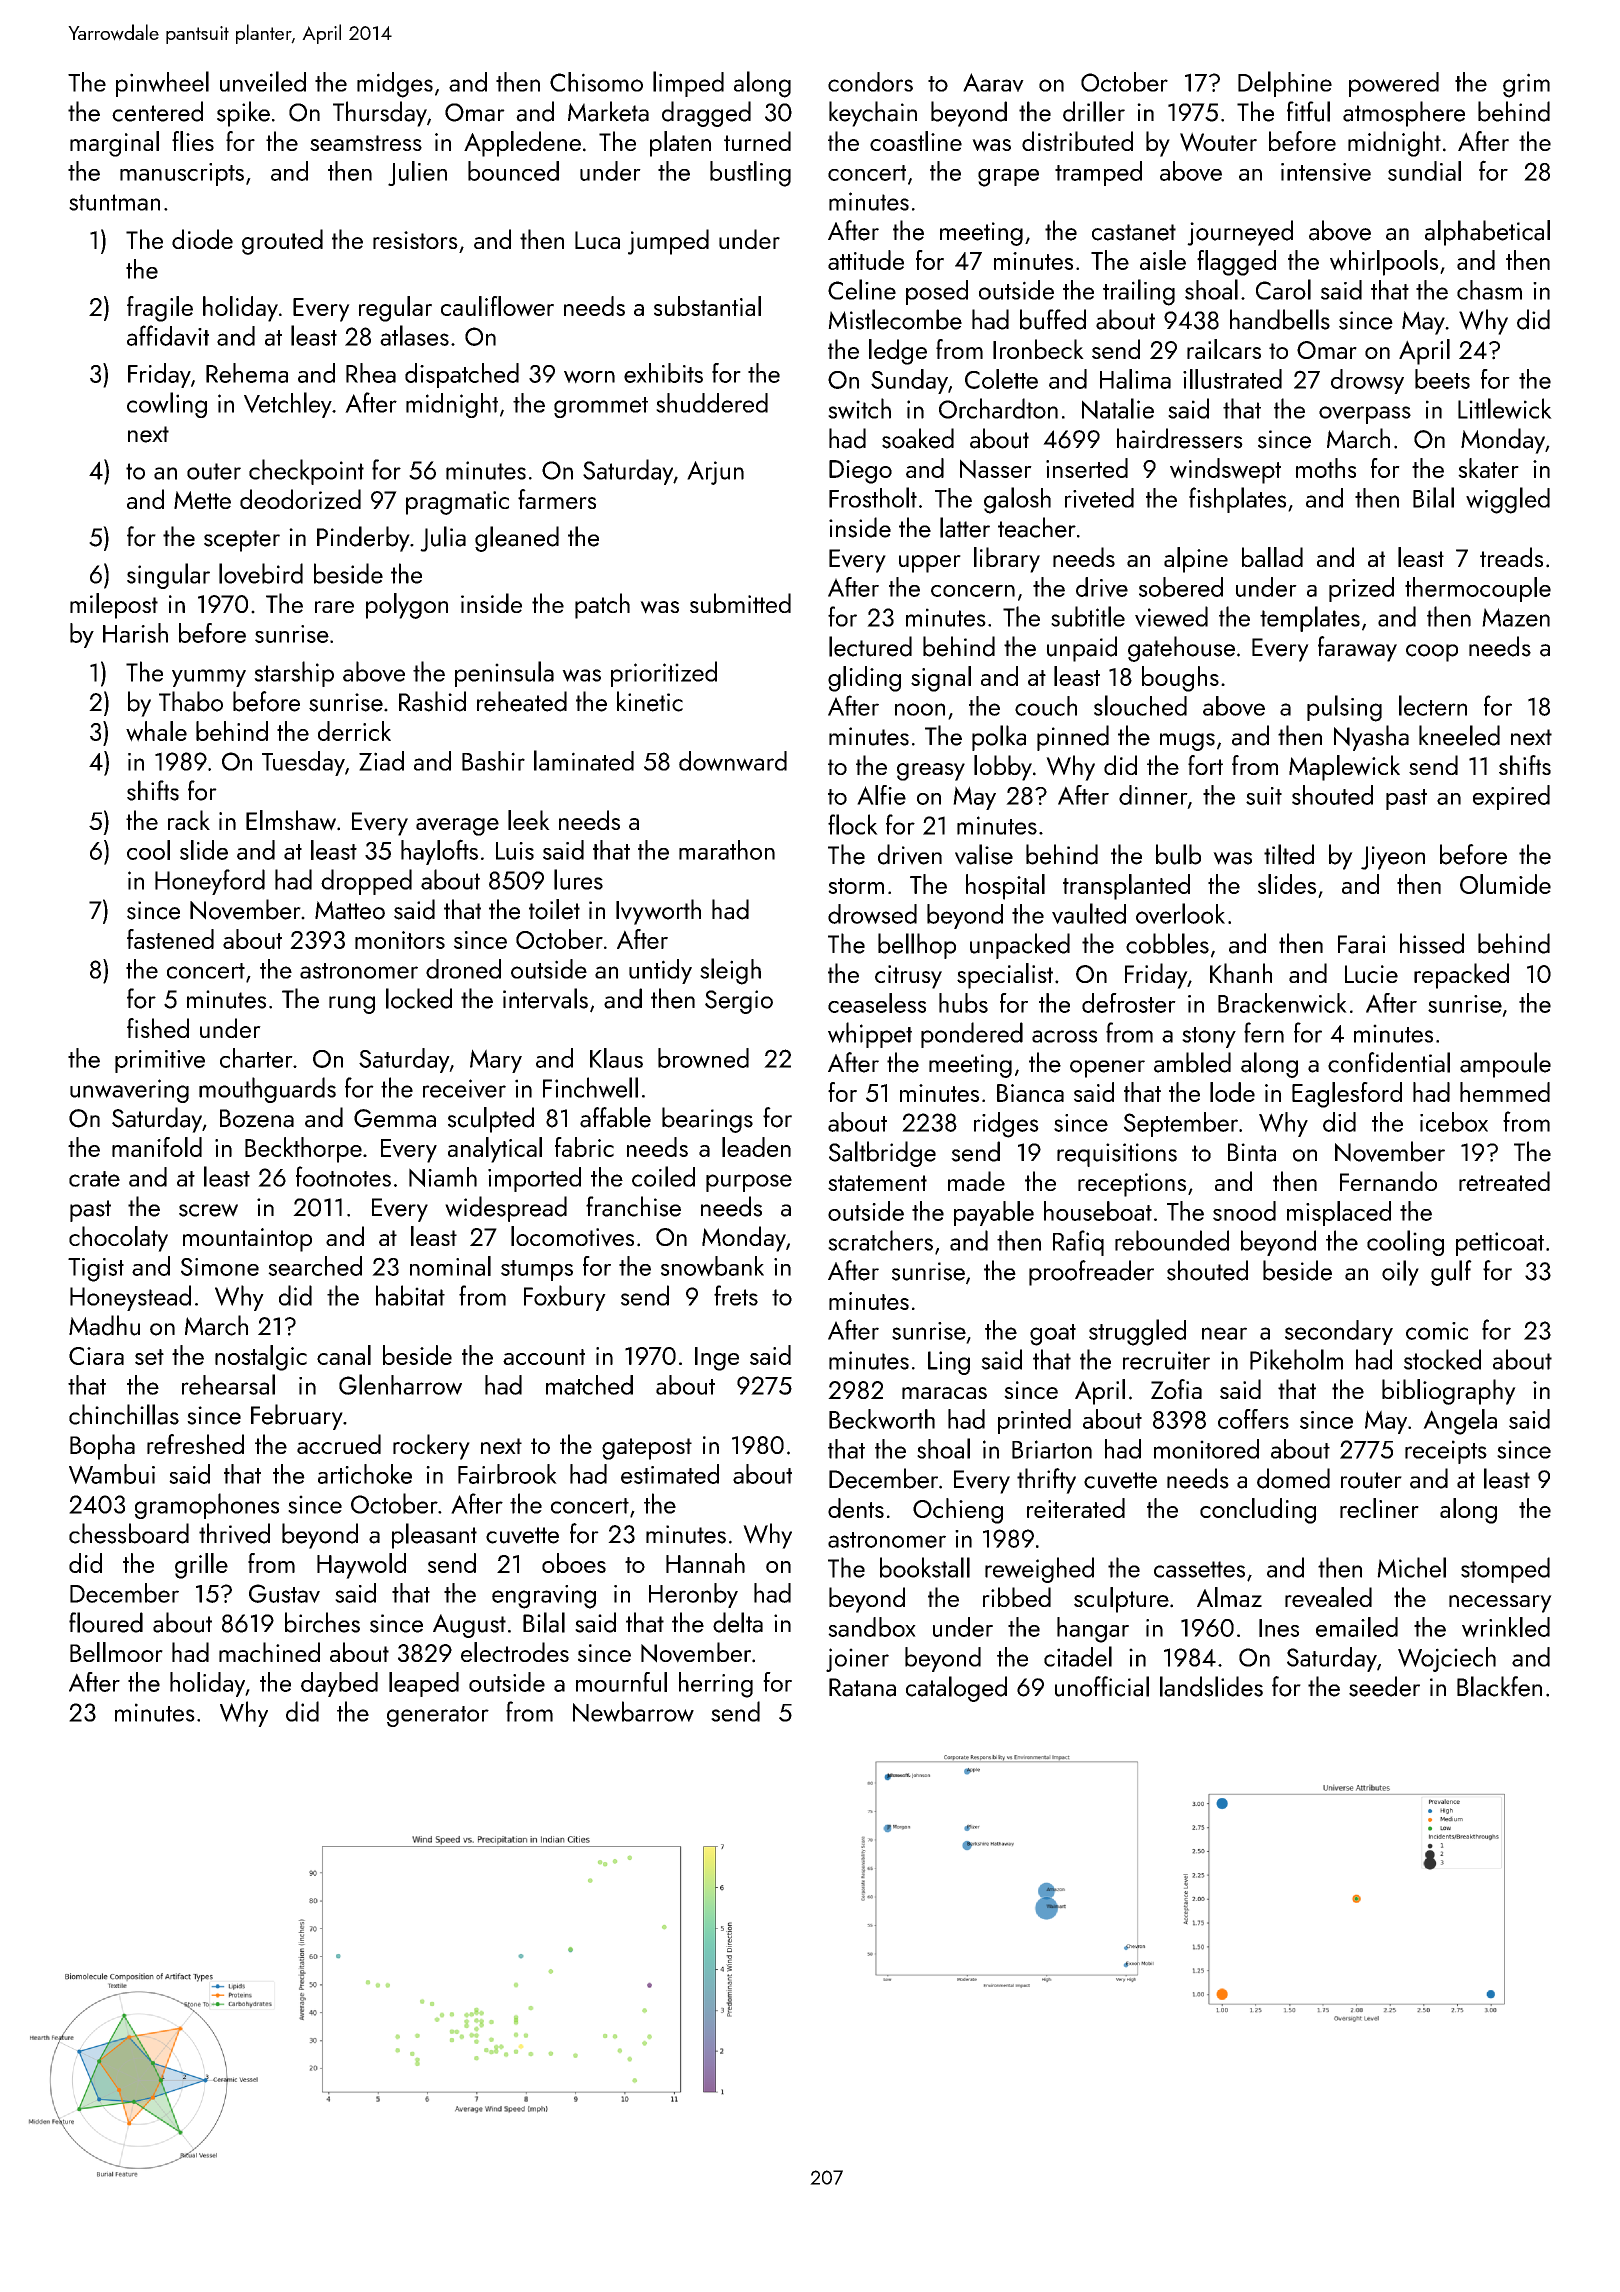 The image size is (1620, 2292). Describe the element at coordinates (956, 1689) in the page. I see `cataloged` at that location.
